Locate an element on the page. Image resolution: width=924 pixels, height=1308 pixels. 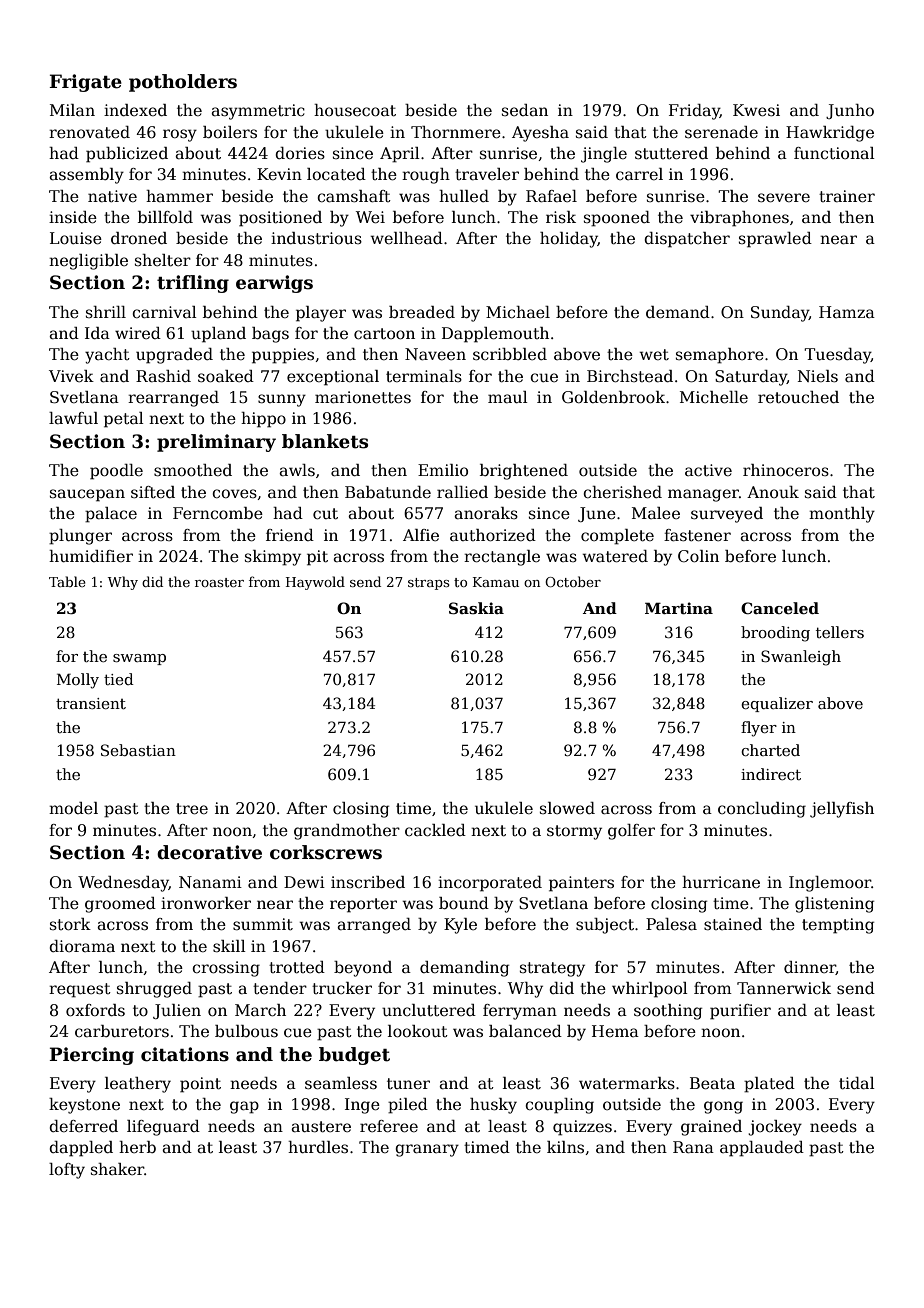
reporter is located at coordinates (363, 905).
